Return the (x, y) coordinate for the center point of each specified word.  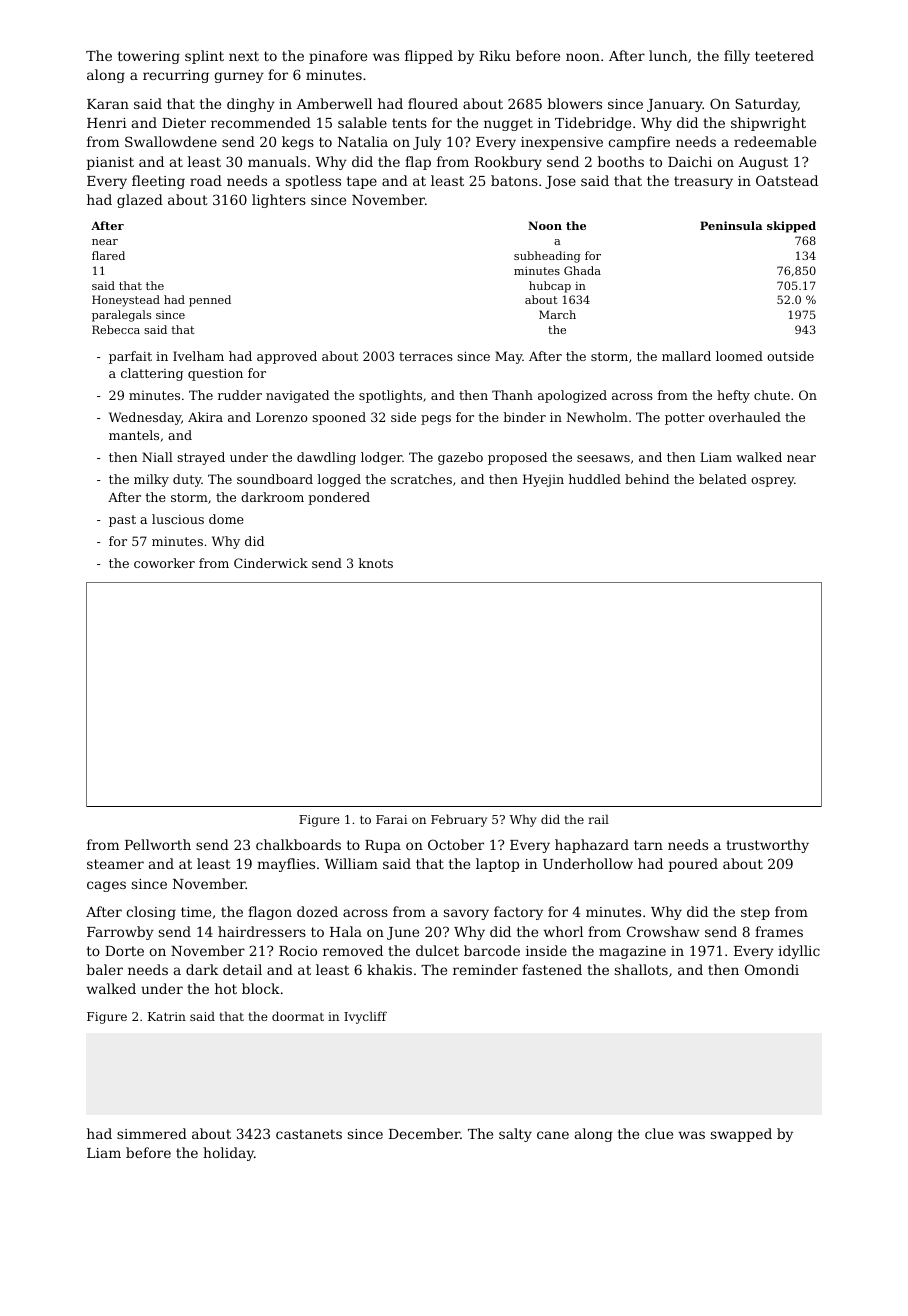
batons (514, 180)
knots (375, 563)
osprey (772, 482)
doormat (298, 1016)
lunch (668, 55)
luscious (178, 519)
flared (108, 255)
